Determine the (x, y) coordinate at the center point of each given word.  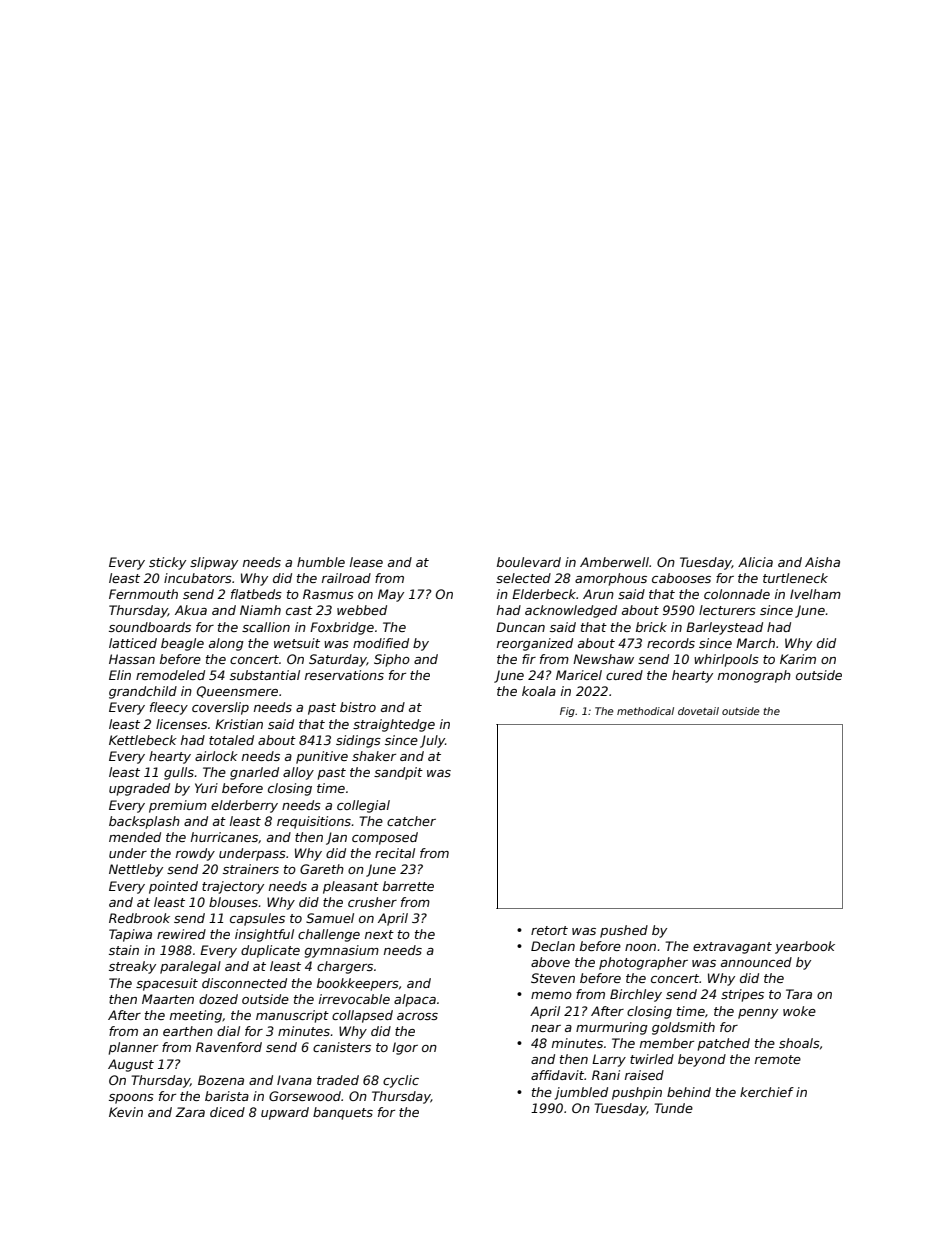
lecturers (727, 610)
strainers (251, 869)
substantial (265, 675)
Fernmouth (143, 594)
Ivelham (815, 594)
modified (381, 643)
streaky (132, 967)
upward (285, 1113)
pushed (624, 931)
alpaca (415, 1000)
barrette (408, 886)
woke (799, 1011)
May (391, 595)
